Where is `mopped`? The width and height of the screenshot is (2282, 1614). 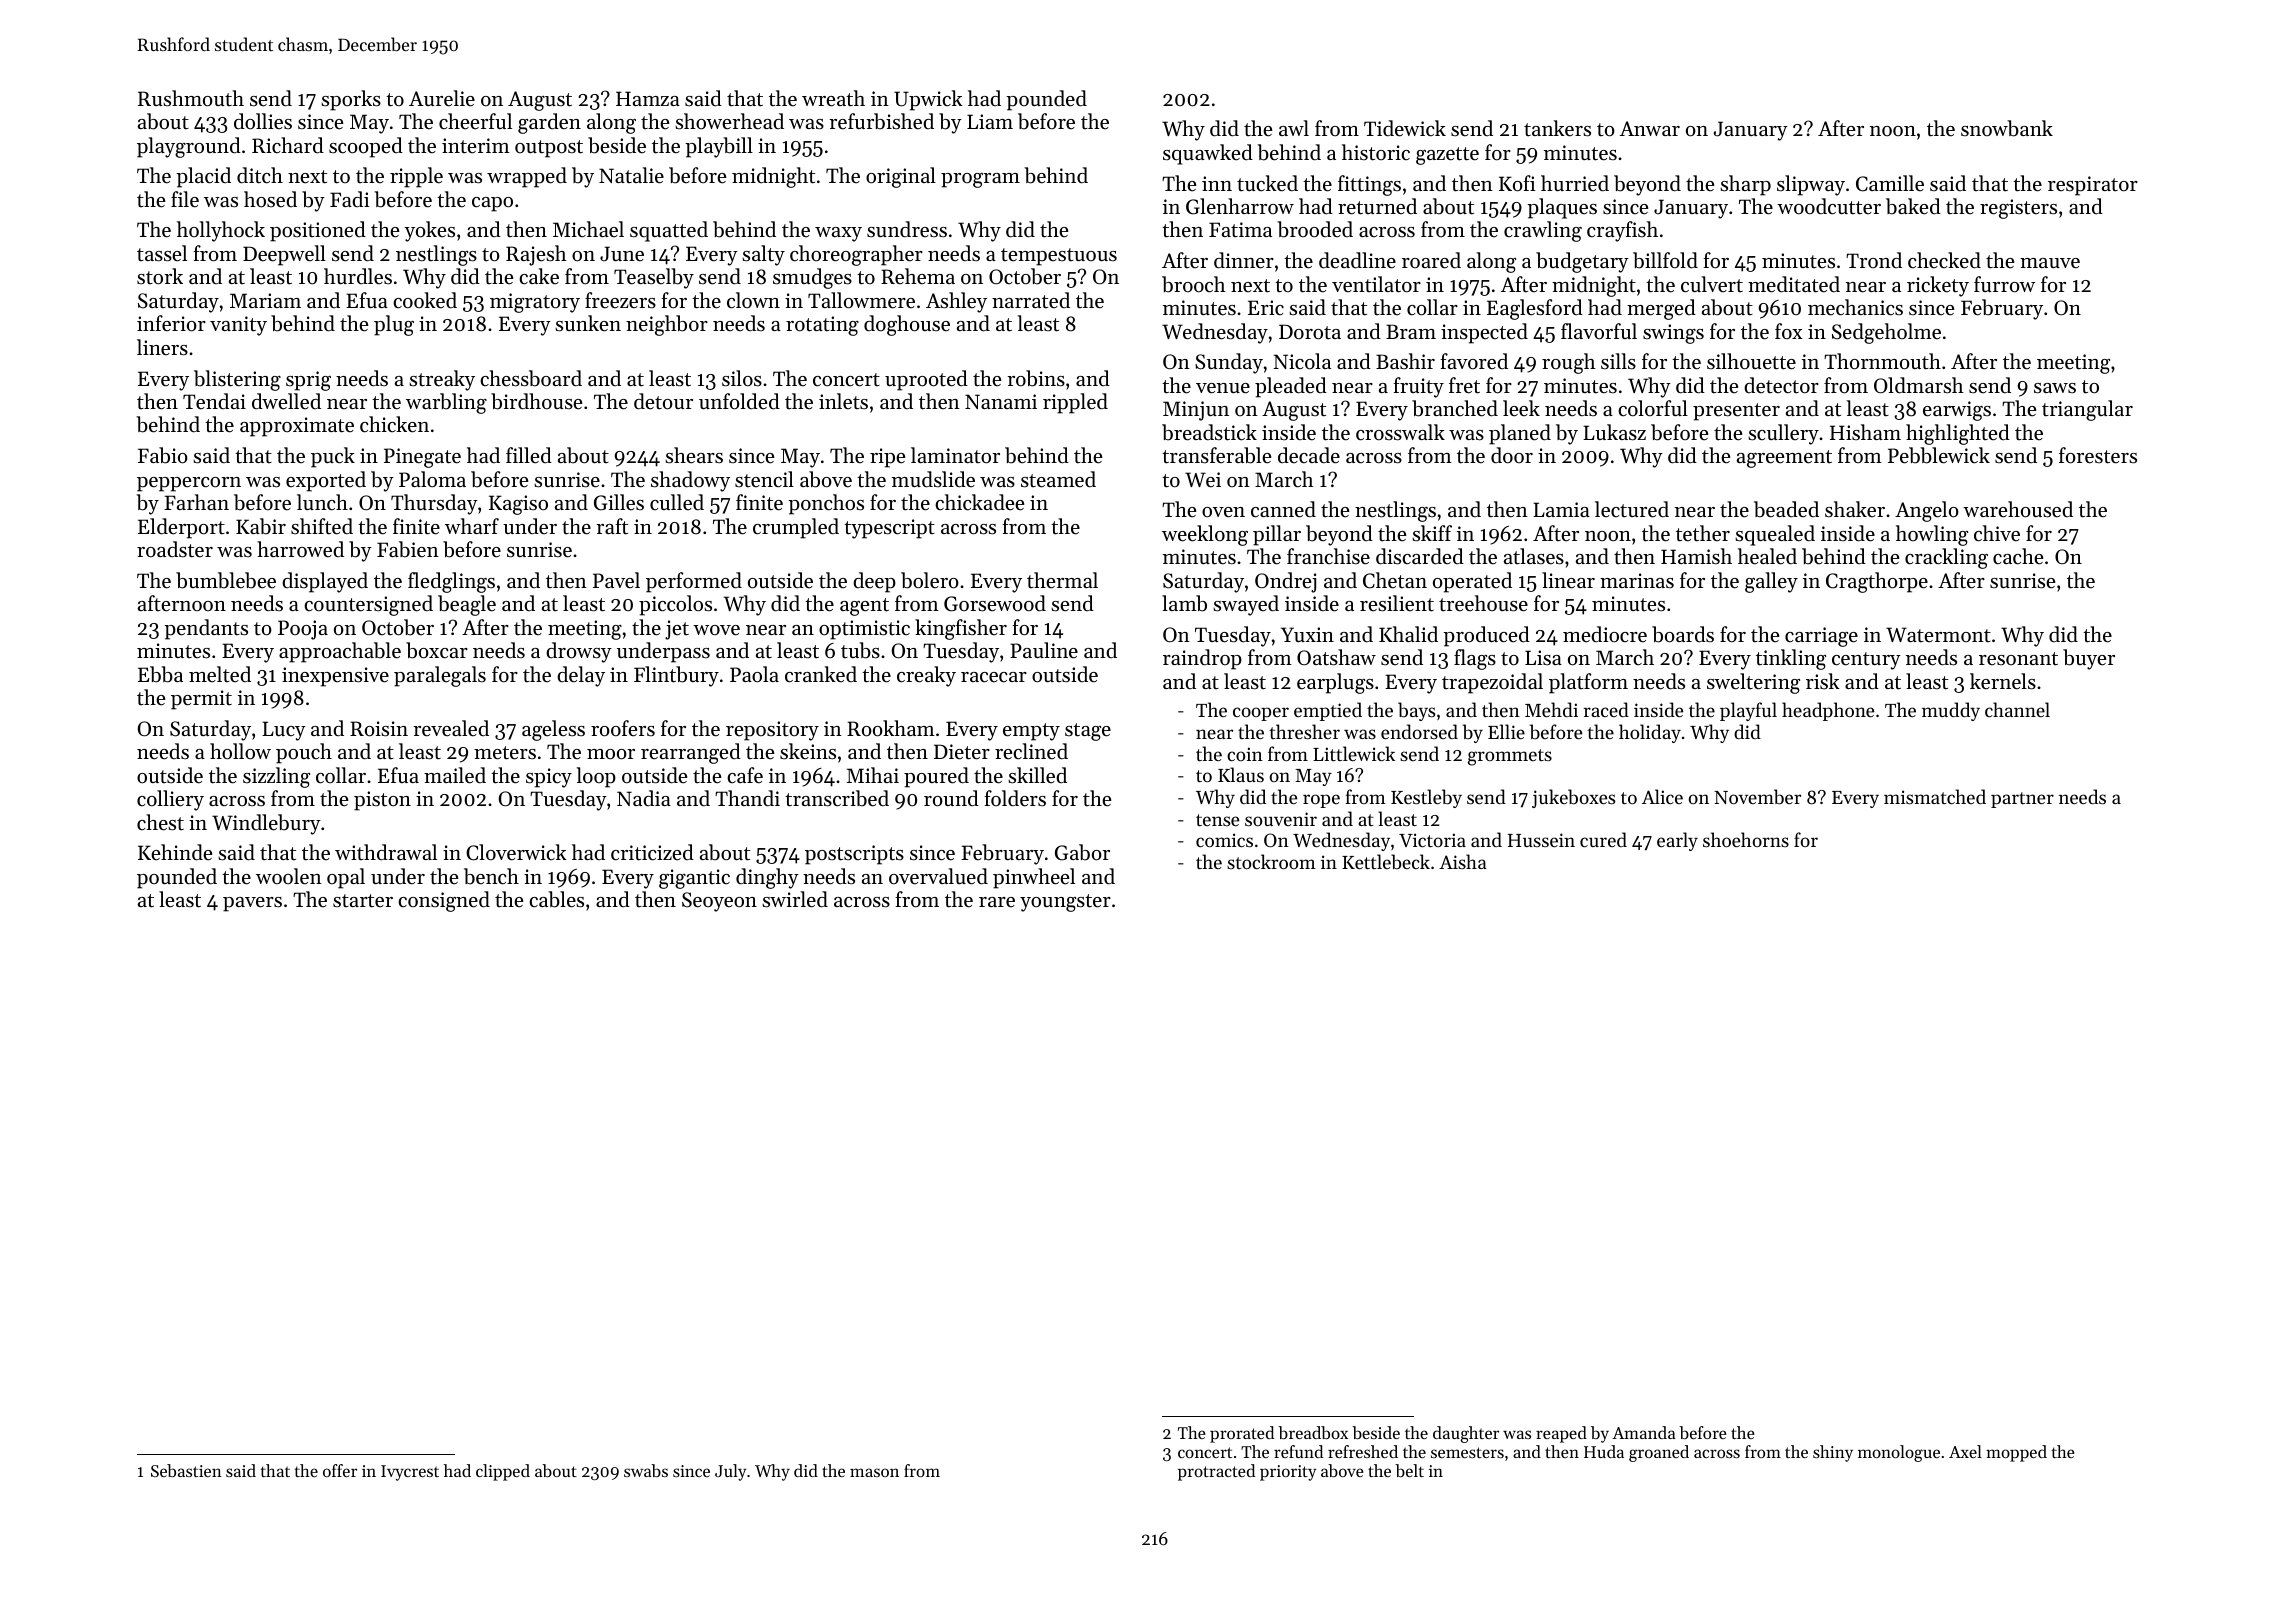
mopped is located at coordinates (2016, 1453).
